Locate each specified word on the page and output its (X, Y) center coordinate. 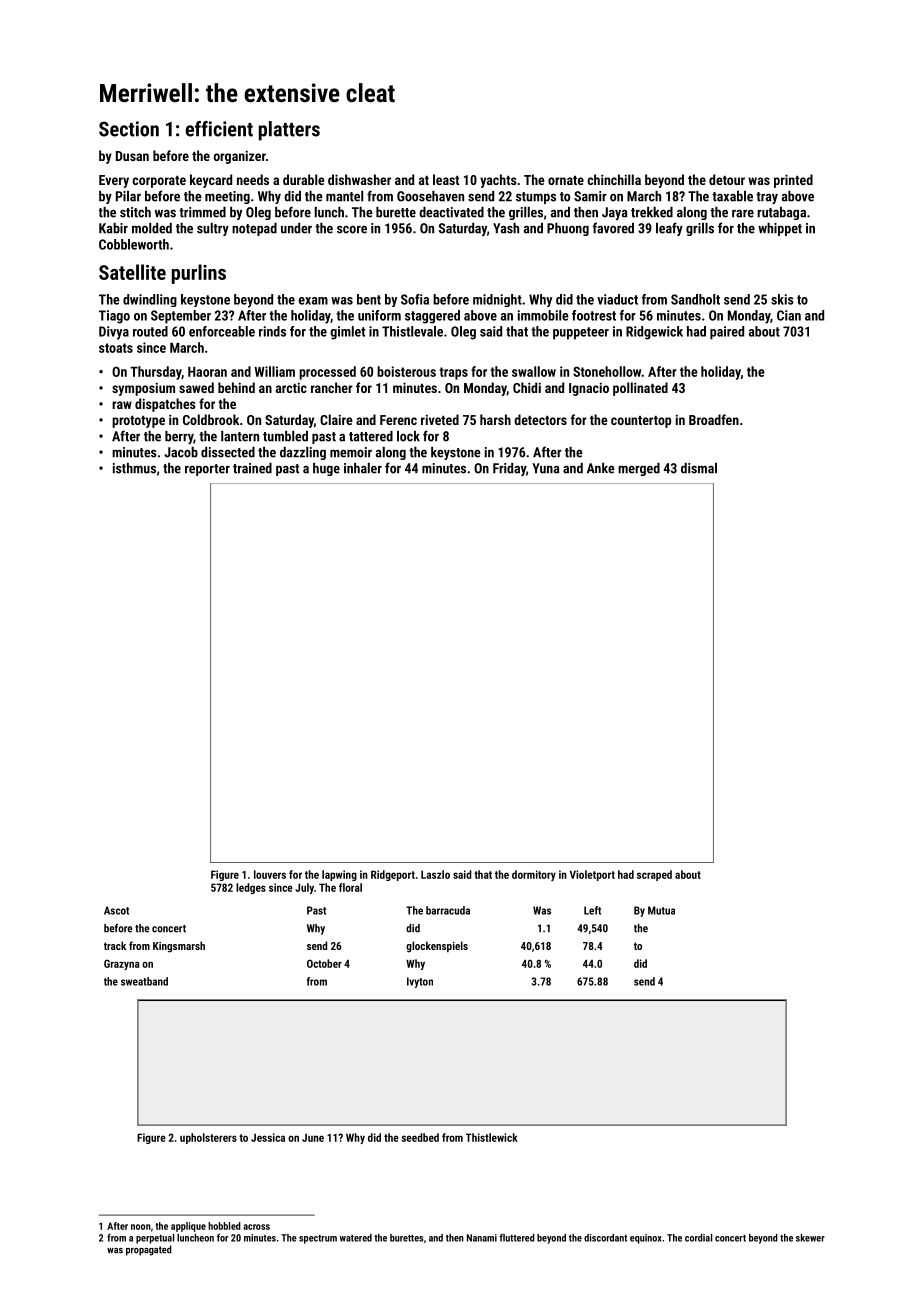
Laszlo (435, 874)
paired (727, 333)
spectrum (318, 1239)
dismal (699, 468)
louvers (270, 874)
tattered (371, 436)
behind (236, 387)
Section (129, 129)
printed (793, 181)
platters (289, 131)
